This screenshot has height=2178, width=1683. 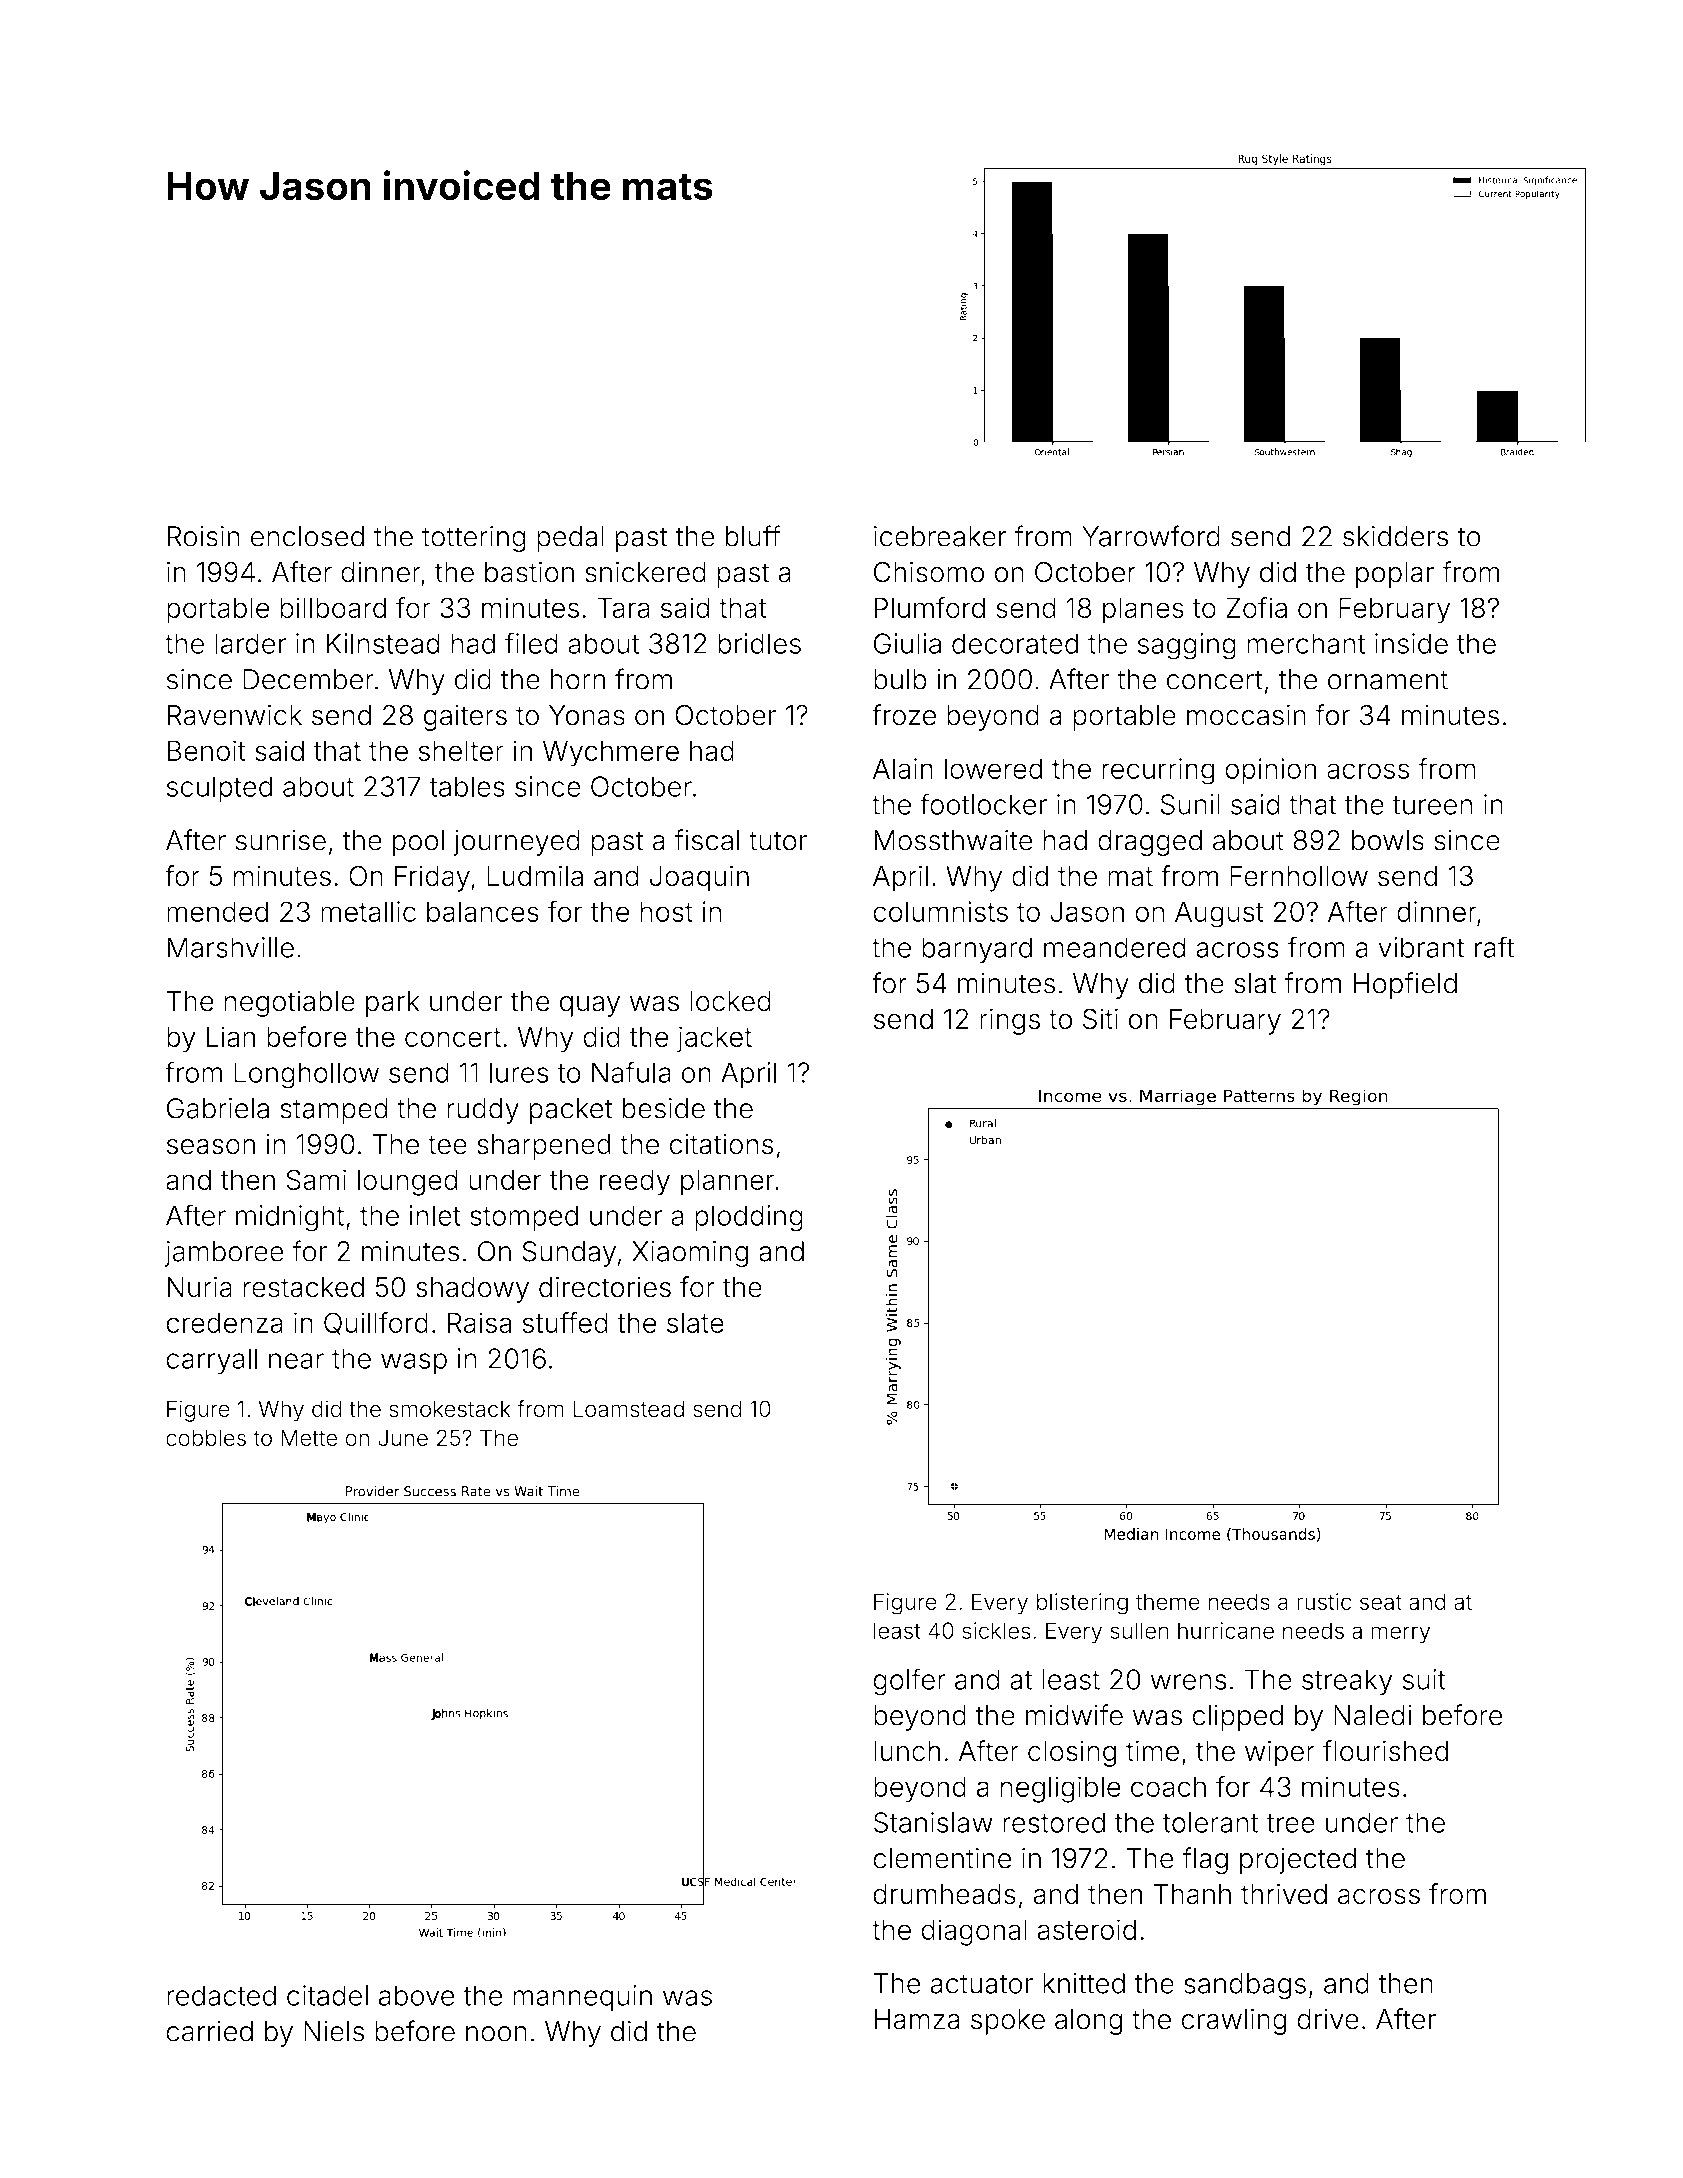 I want to click on Hopfield, so click(x=1405, y=985).
